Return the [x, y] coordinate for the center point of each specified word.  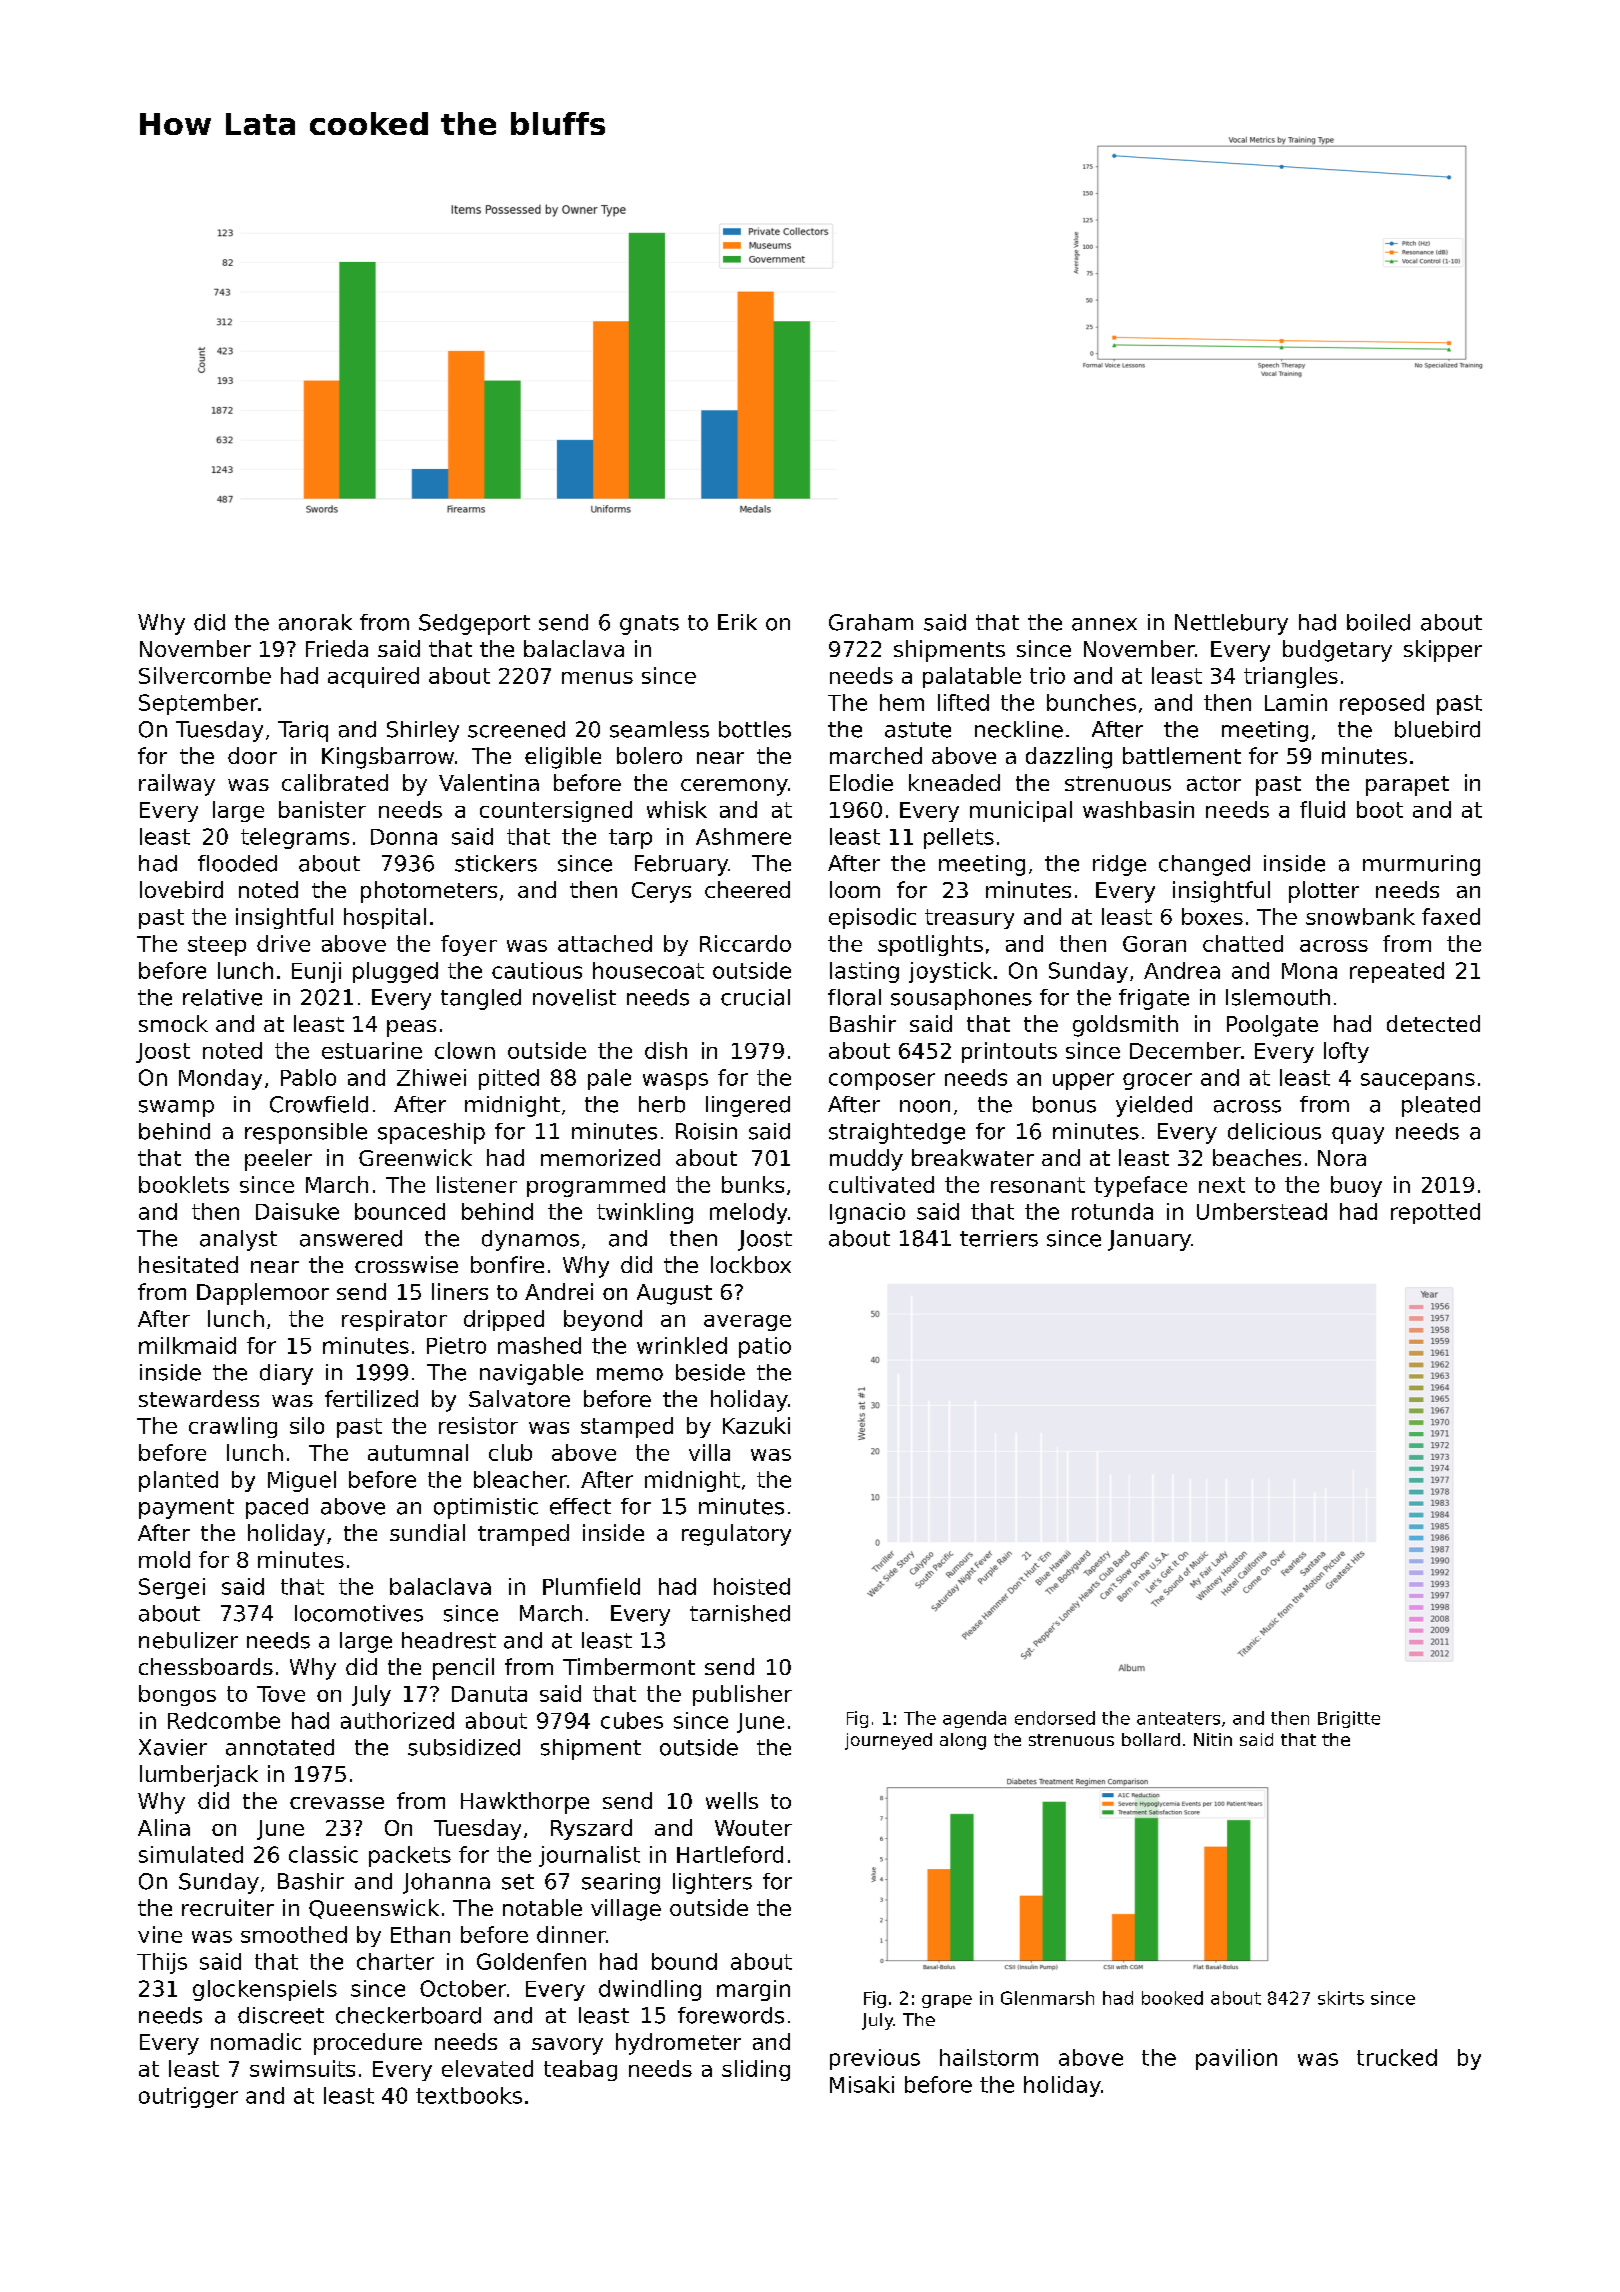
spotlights [930, 945]
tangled [481, 999]
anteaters [1178, 1718]
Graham [871, 622]
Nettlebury [1231, 624]
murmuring [1421, 865]
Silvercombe [205, 675]
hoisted [752, 1586]
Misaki [862, 2084]
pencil [463, 1669]
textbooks [469, 2095]
